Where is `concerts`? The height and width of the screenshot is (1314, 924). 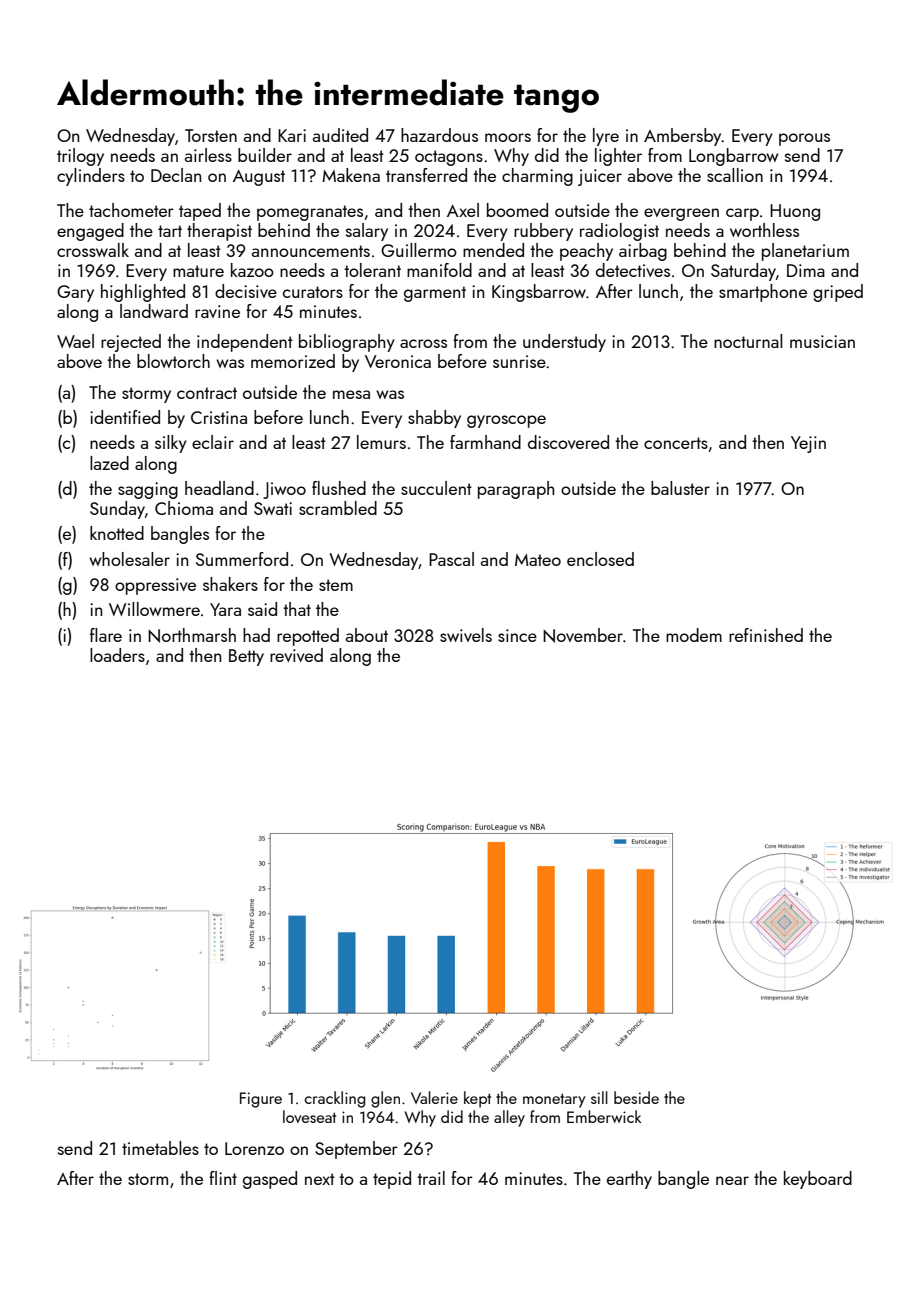 concerts is located at coordinates (676, 443).
